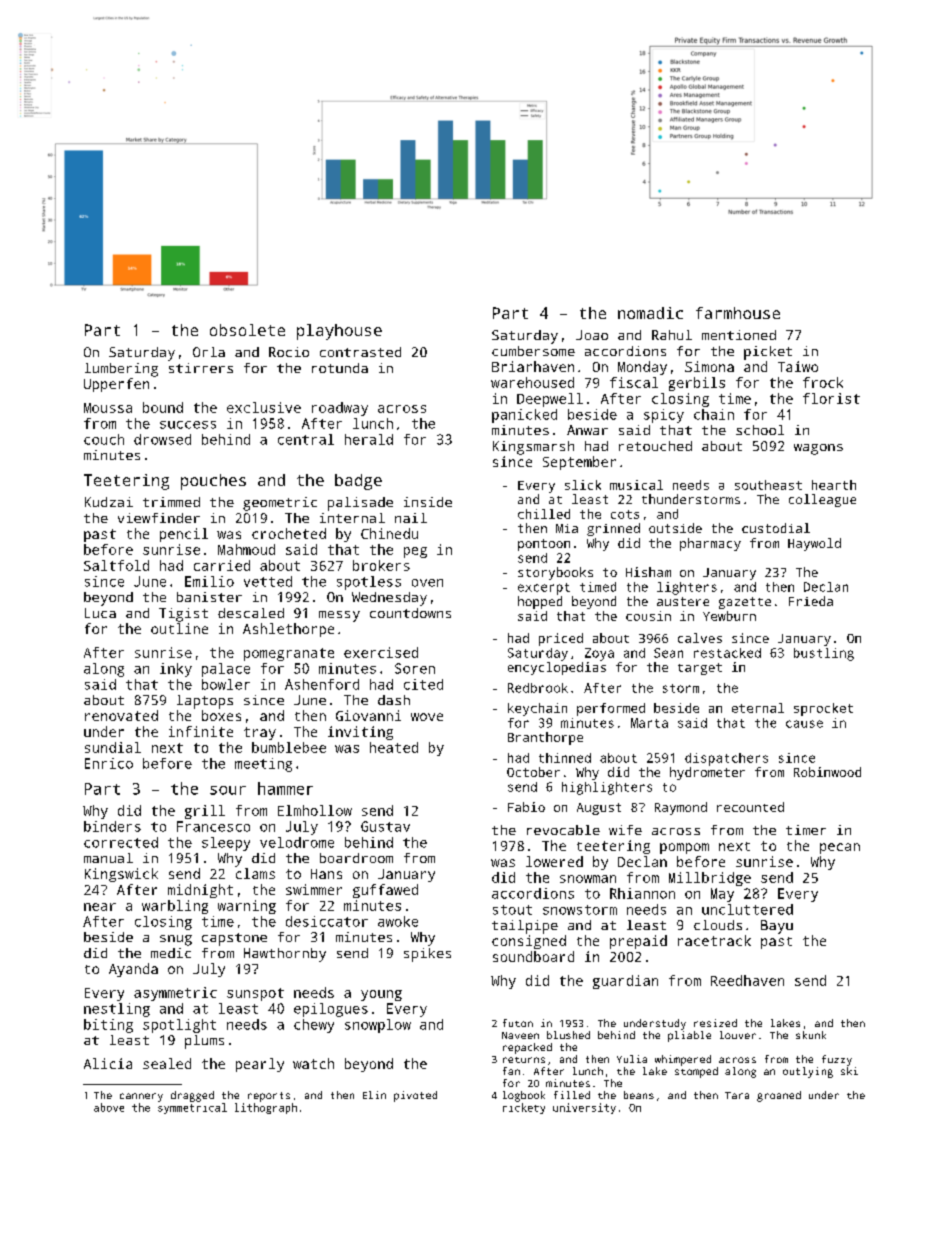 This screenshot has height=1233, width=952. Describe the element at coordinates (100, 907) in the screenshot. I see `near` at that location.
